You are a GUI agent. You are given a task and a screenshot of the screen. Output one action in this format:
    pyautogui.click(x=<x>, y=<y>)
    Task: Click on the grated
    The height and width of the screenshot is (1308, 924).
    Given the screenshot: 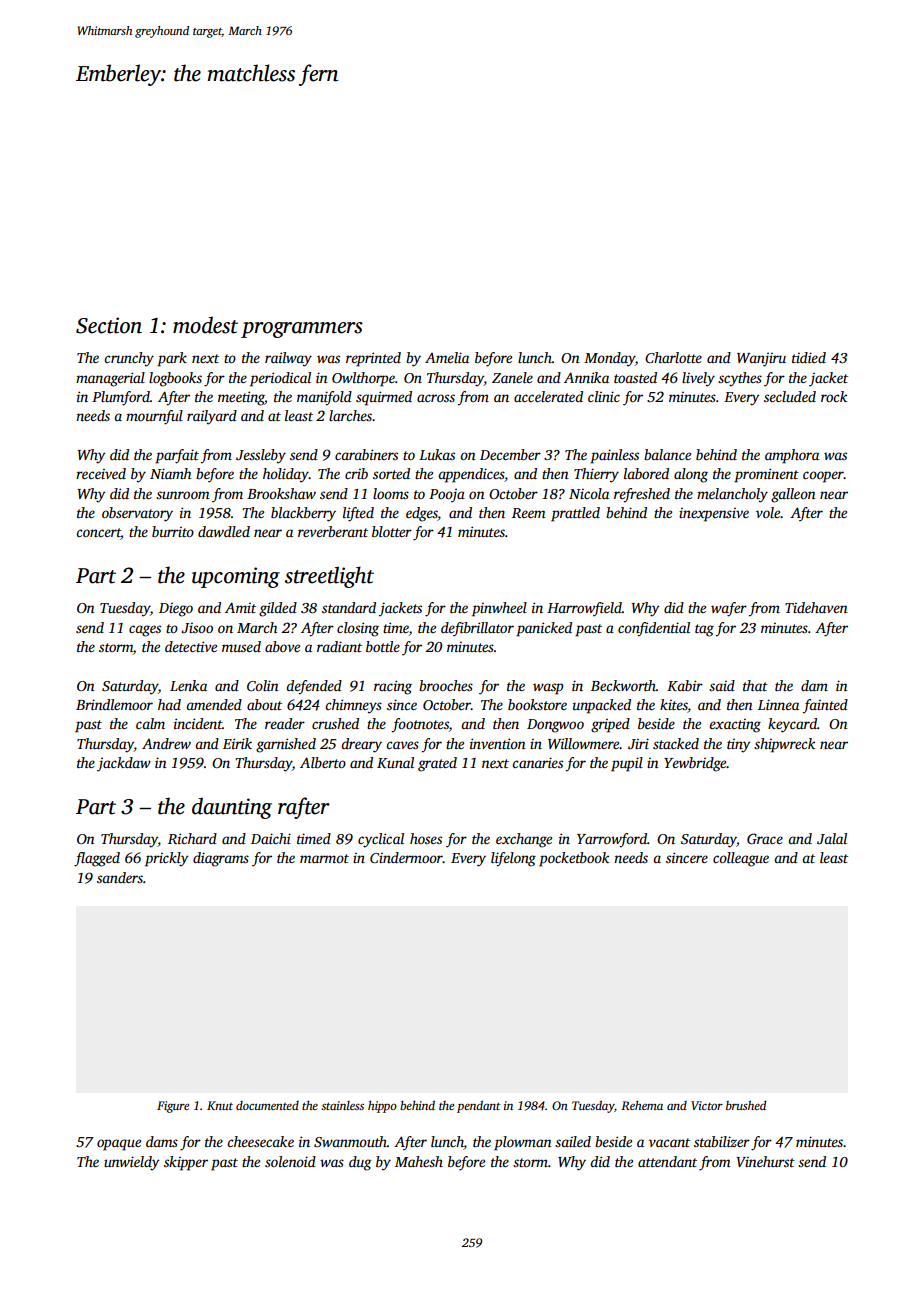 What is the action you would take?
    pyautogui.click(x=437, y=764)
